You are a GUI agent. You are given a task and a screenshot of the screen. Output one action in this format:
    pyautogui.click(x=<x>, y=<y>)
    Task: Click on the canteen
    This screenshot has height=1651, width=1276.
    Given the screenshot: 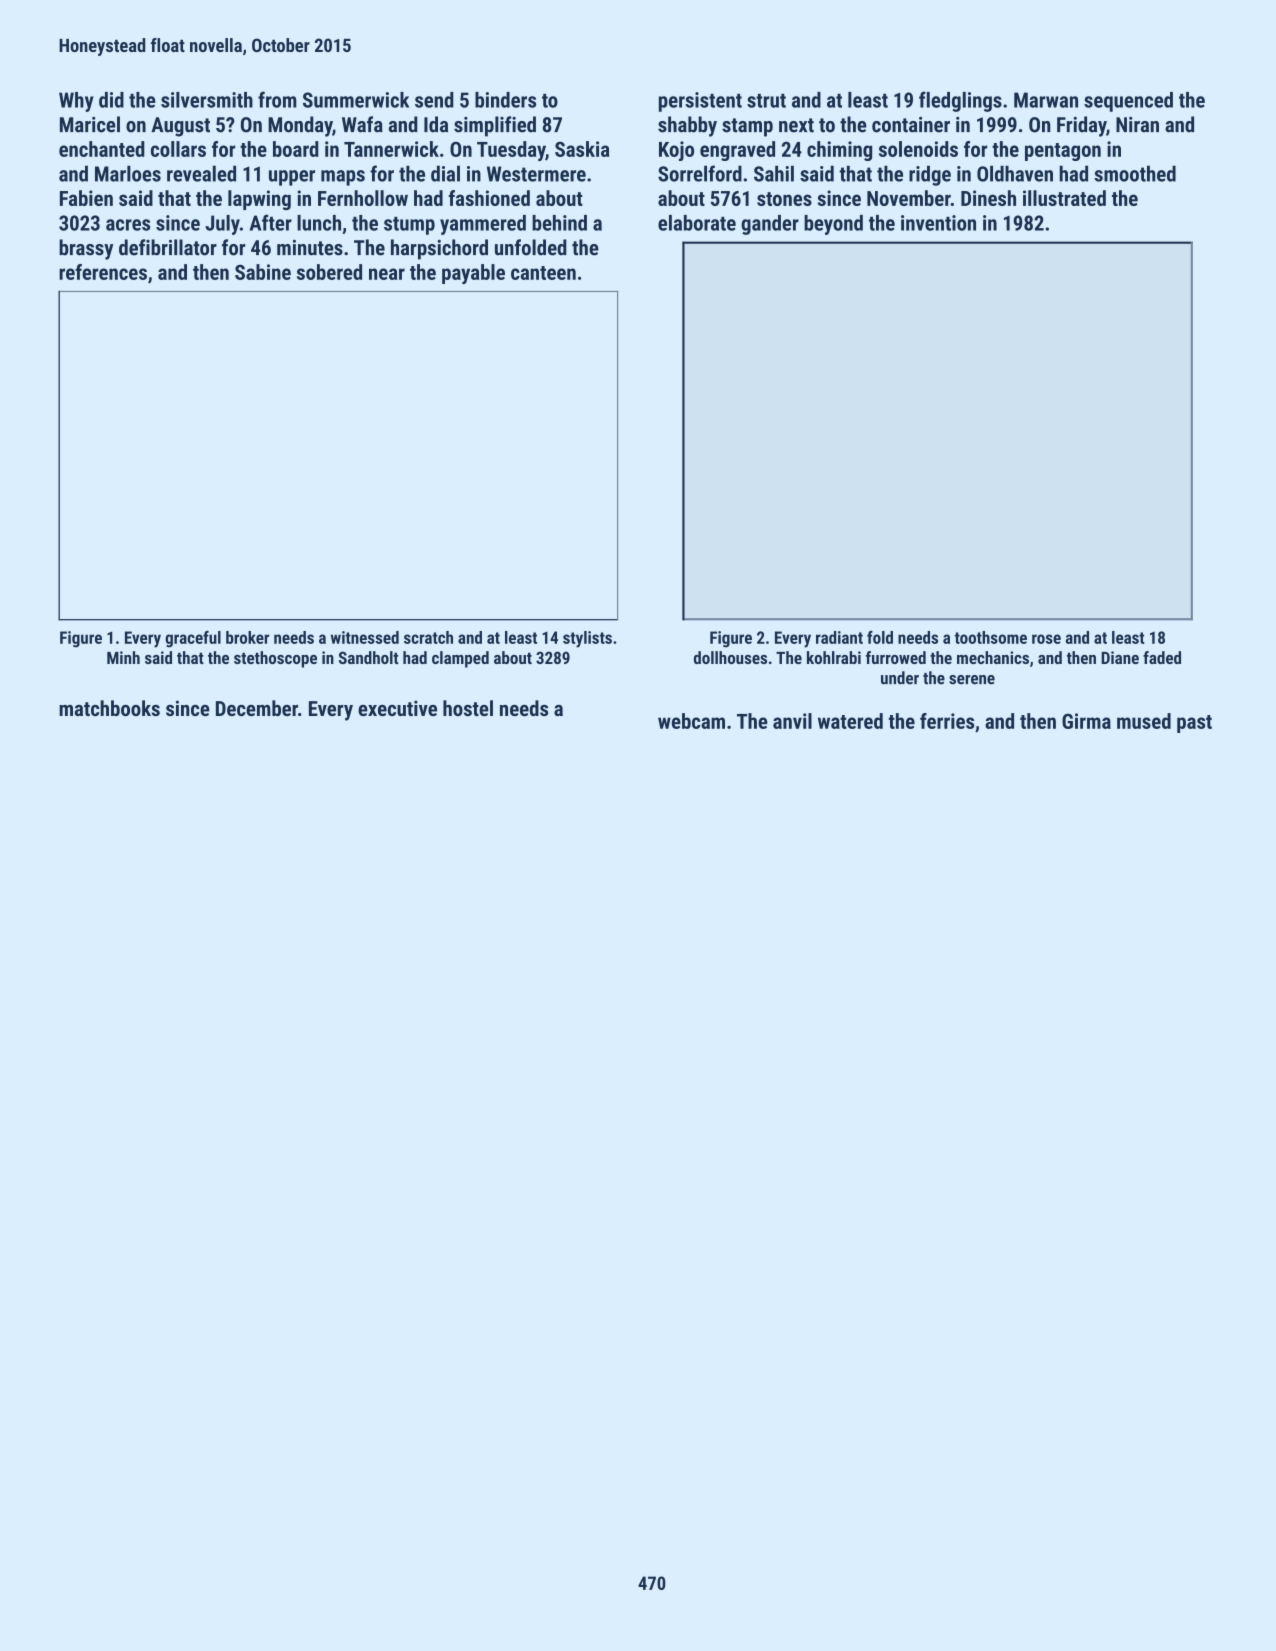 What is the action you would take?
    pyautogui.click(x=543, y=273)
